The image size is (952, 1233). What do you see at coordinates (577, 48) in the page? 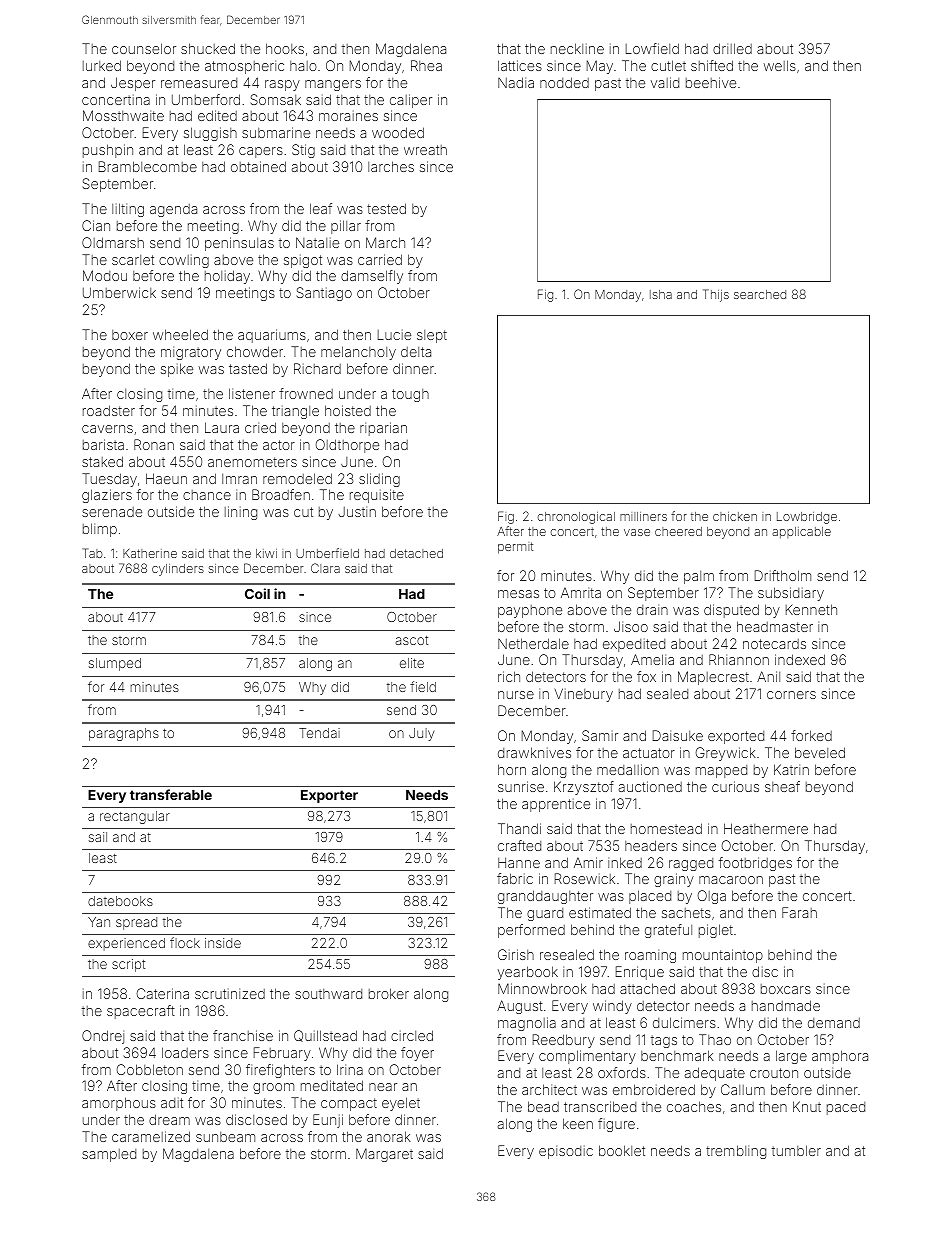
I see `neckline` at bounding box center [577, 48].
